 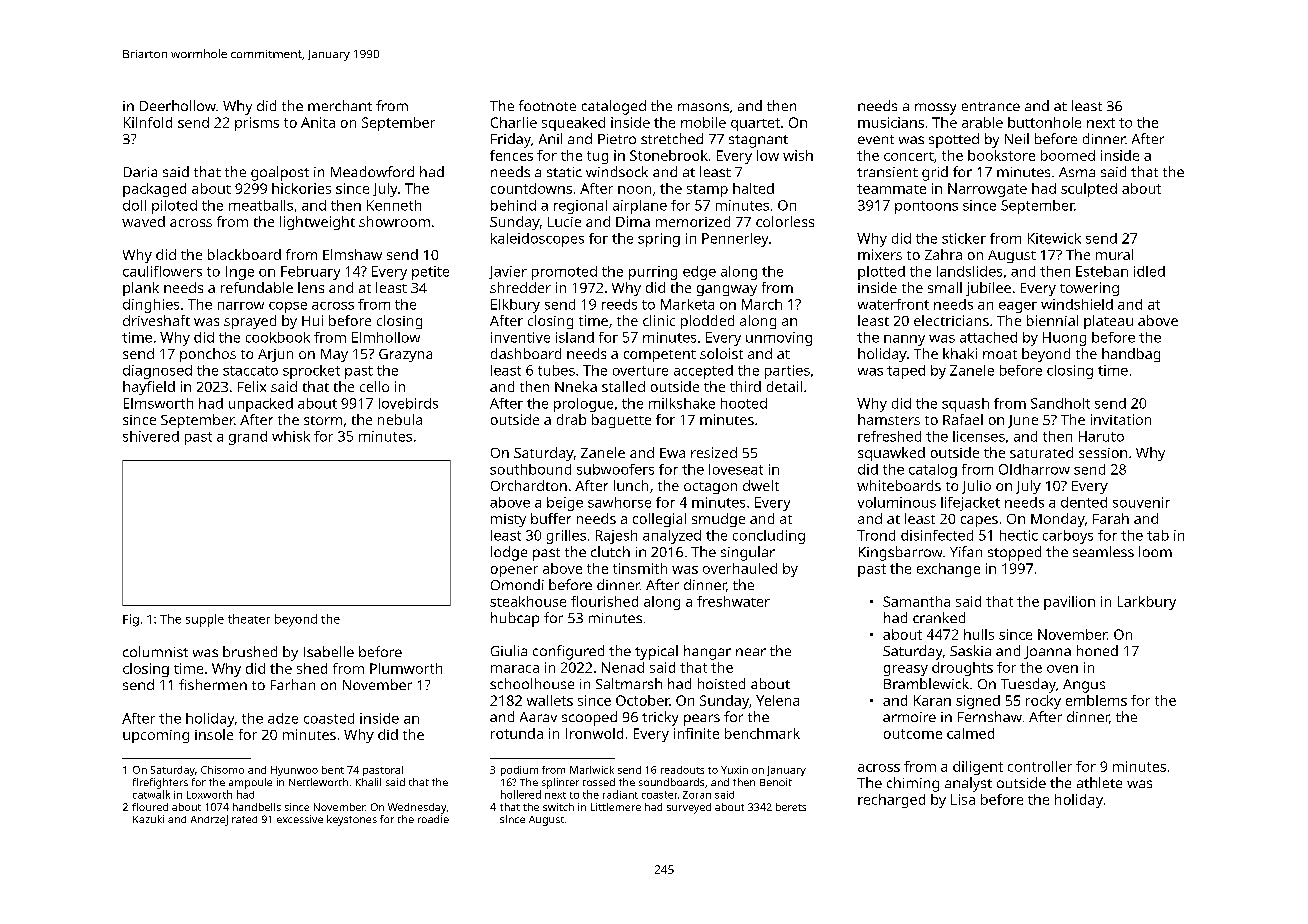 I want to click on invitation, so click(x=1121, y=419).
